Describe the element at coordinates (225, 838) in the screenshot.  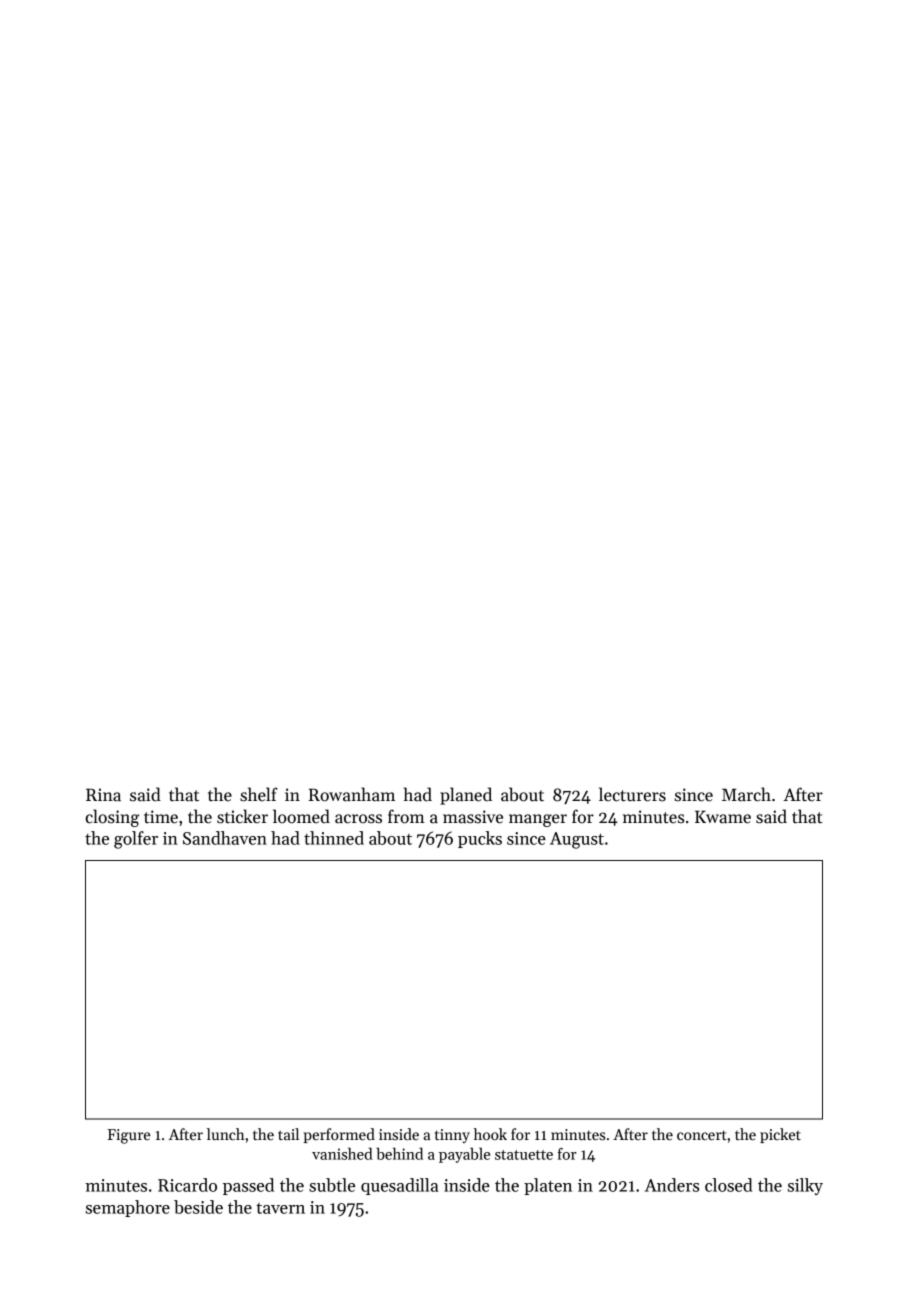
I see `Sandhaven` at that location.
